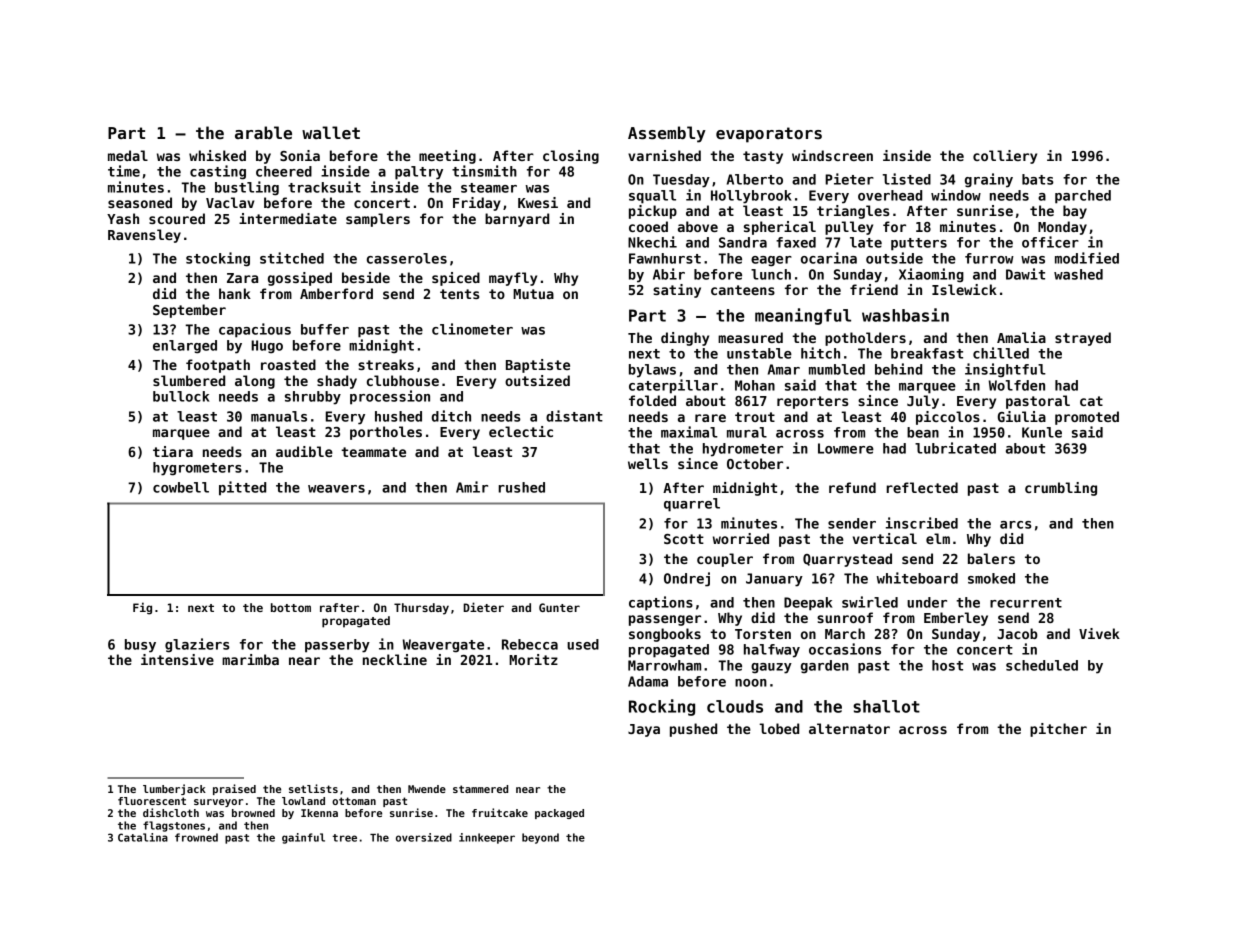 This screenshot has height=952, width=1233. What do you see at coordinates (174, 789) in the screenshot?
I see `lumberjack` at bounding box center [174, 789].
